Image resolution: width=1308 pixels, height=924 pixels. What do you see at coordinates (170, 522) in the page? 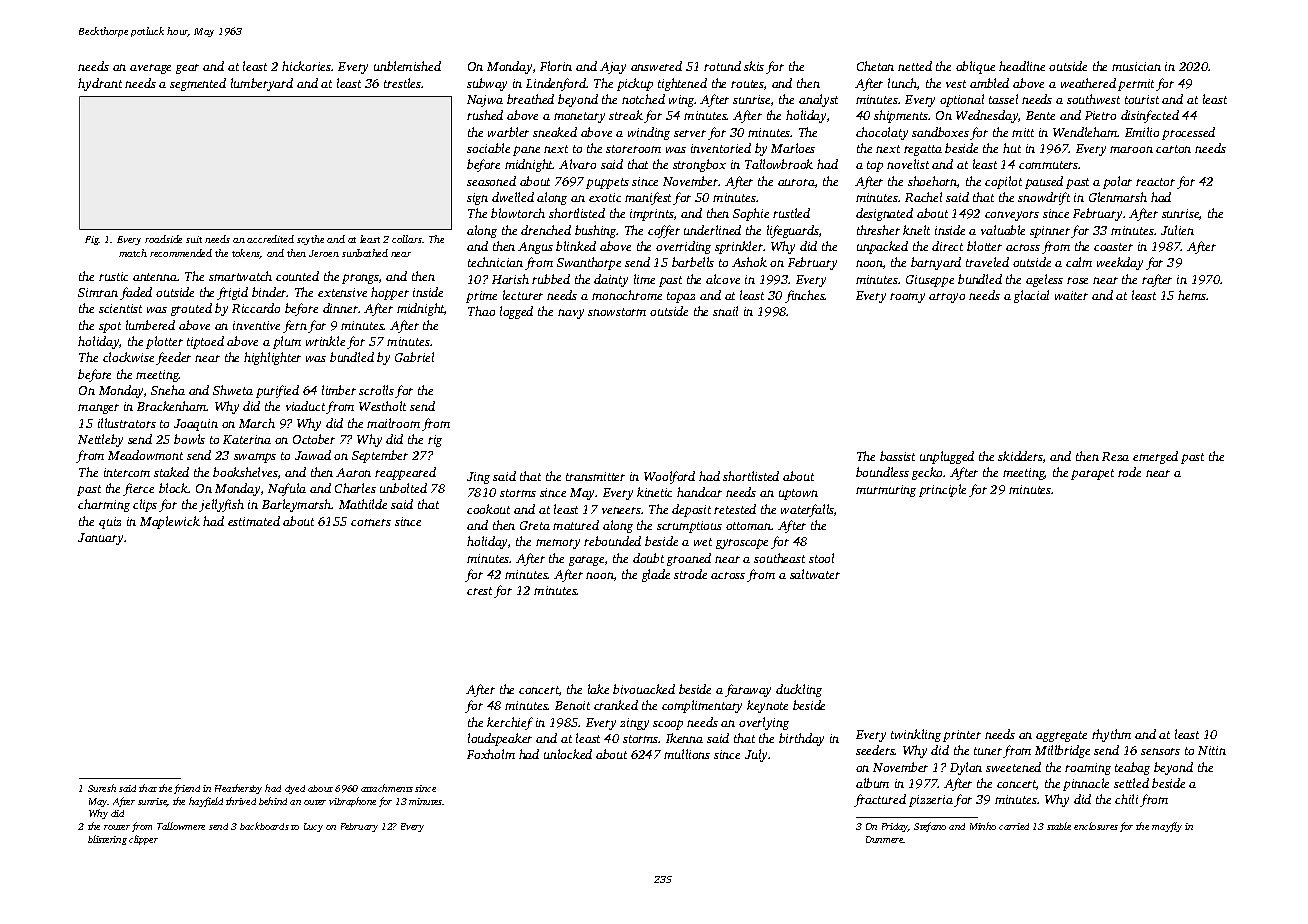
I see `Maplewick` at bounding box center [170, 522].
